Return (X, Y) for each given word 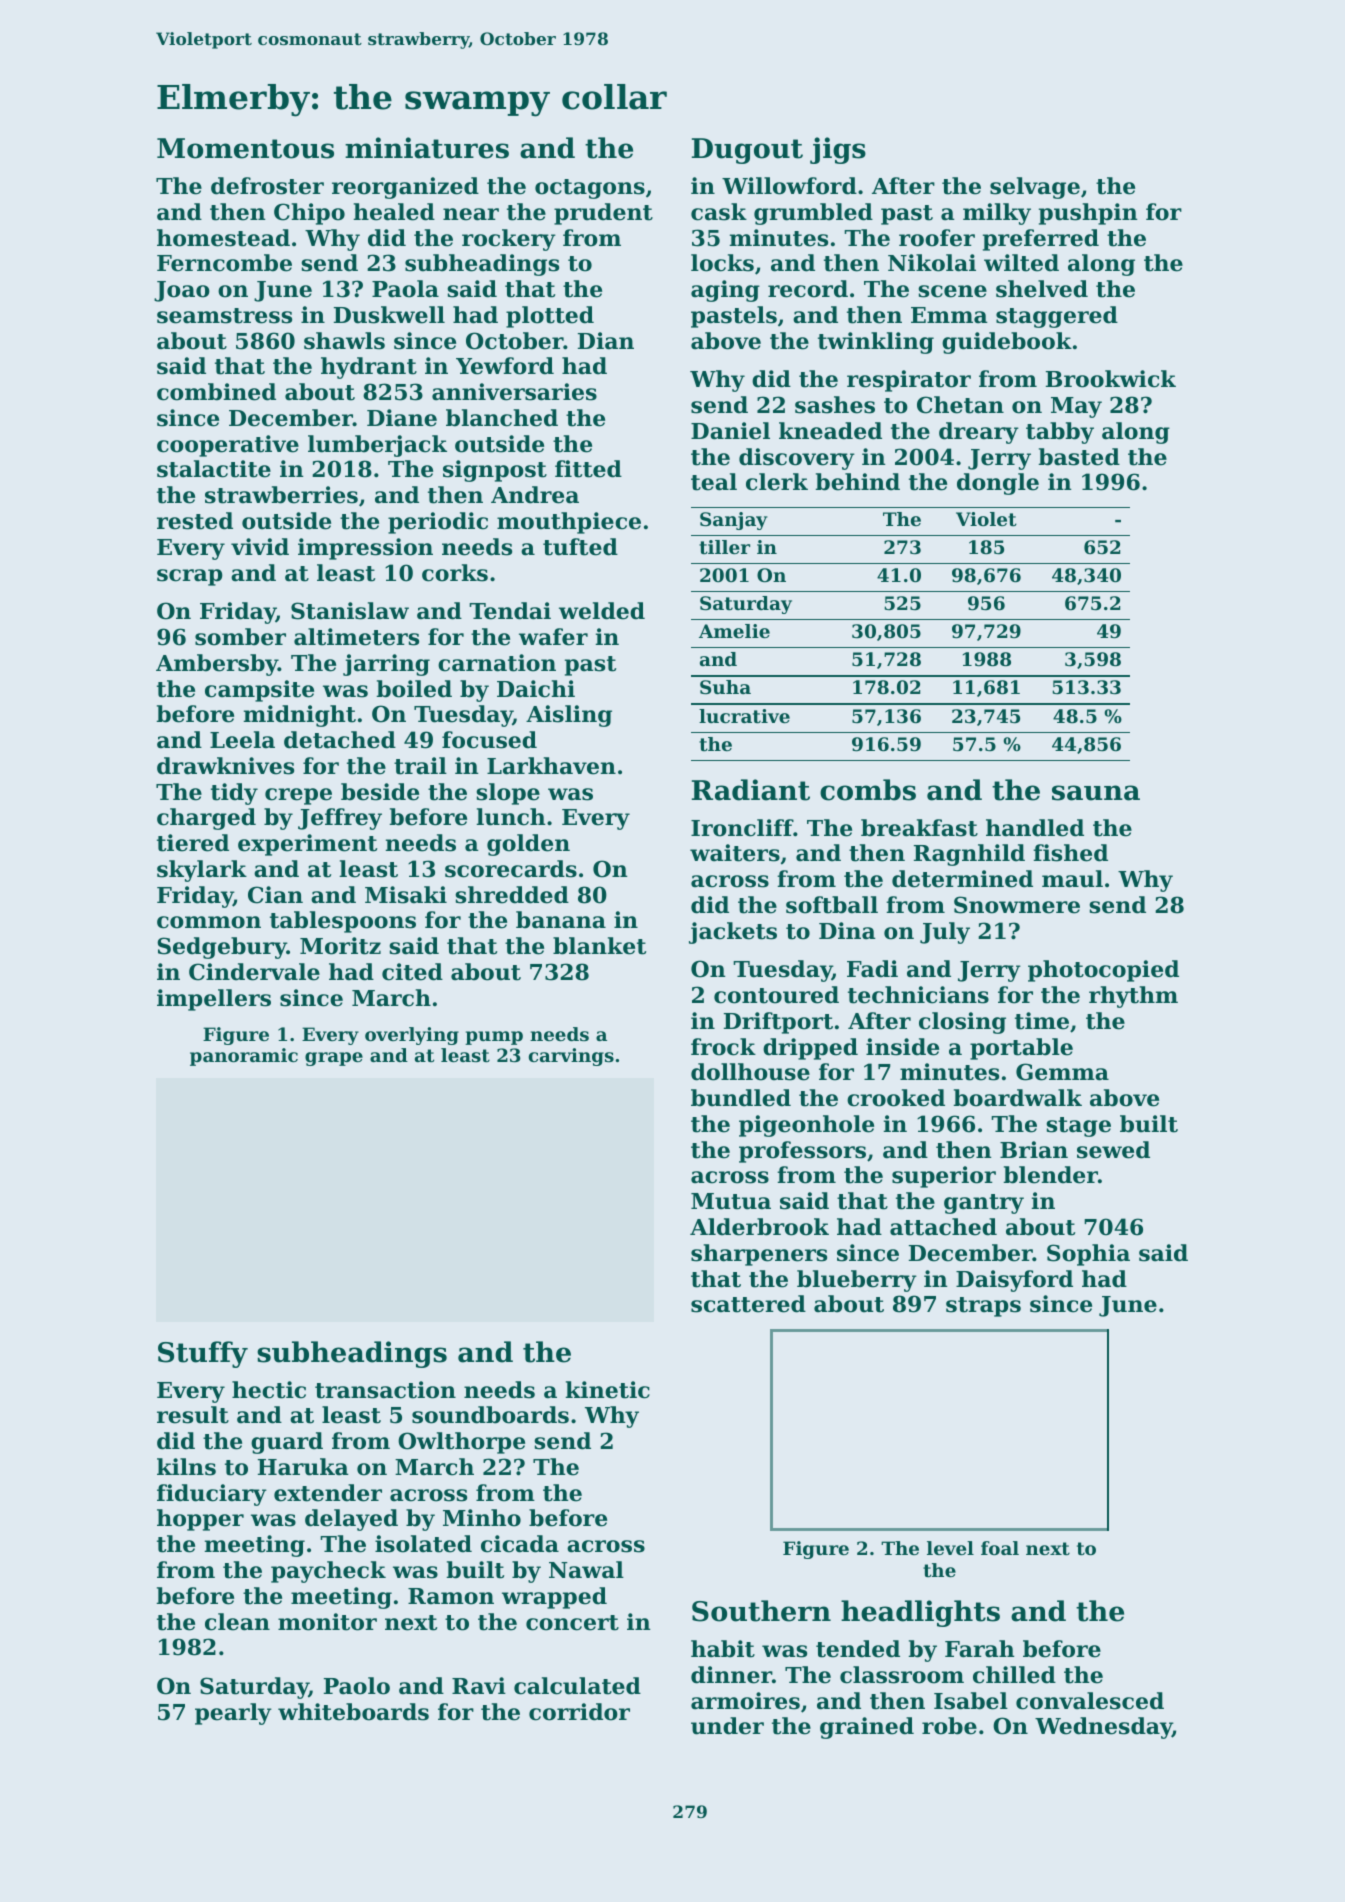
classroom (902, 1675)
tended (858, 1649)
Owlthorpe (461, 1443)
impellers (214, 1000)
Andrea (535, 495)
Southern (761, 1611)
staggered (1057, 317)
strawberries (281, 495)
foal (1000, 1548)
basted (1079, 457)
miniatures (427, 148)
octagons (590, 189)
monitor (327, 1622)
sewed (1113, 1150)
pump (494, 1038)
